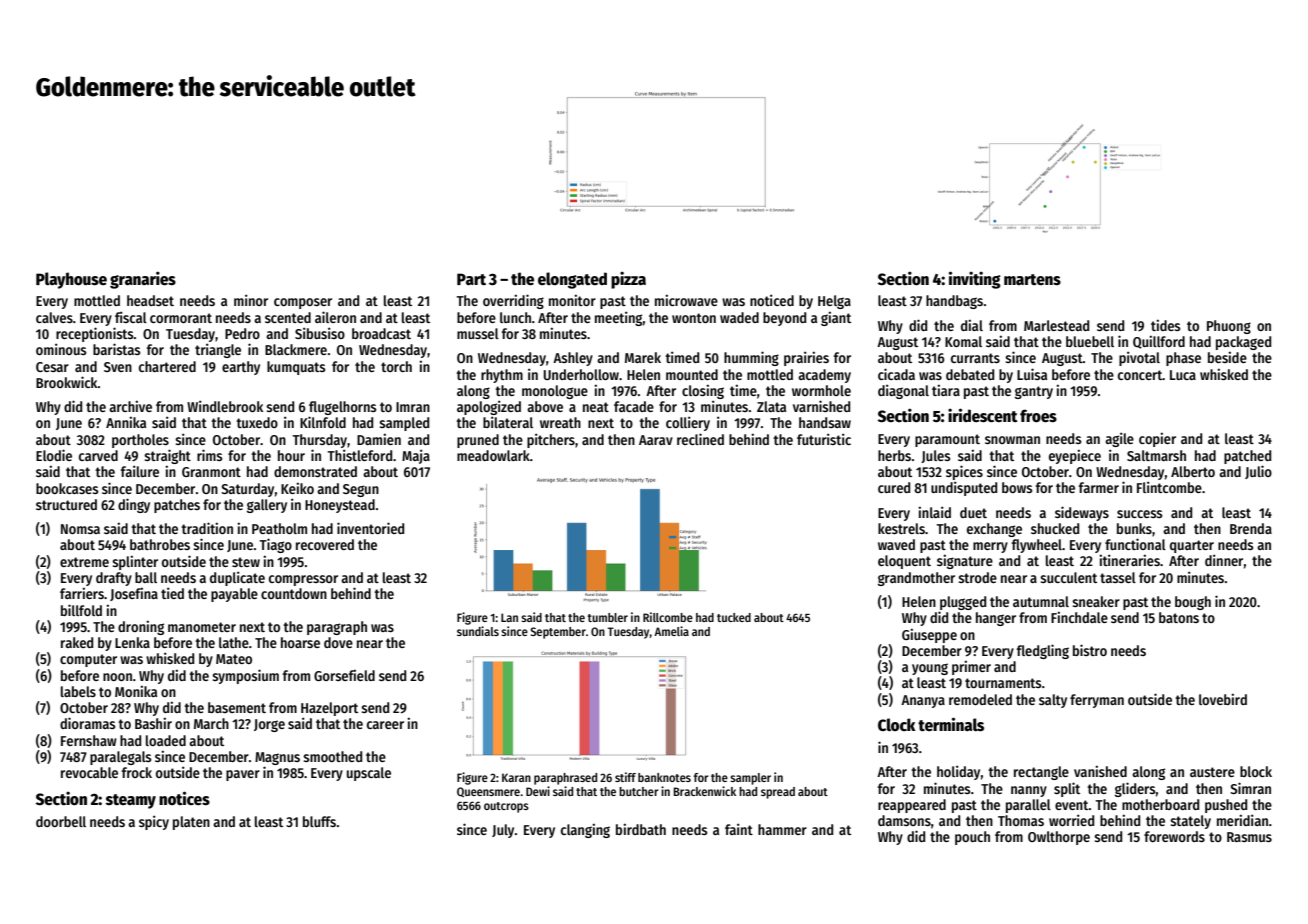 The height and width of the image is (924, 1308). What do you see at coordinates (118, 367) in the image?
I see `Sven` at bounding box center [118, 367].
